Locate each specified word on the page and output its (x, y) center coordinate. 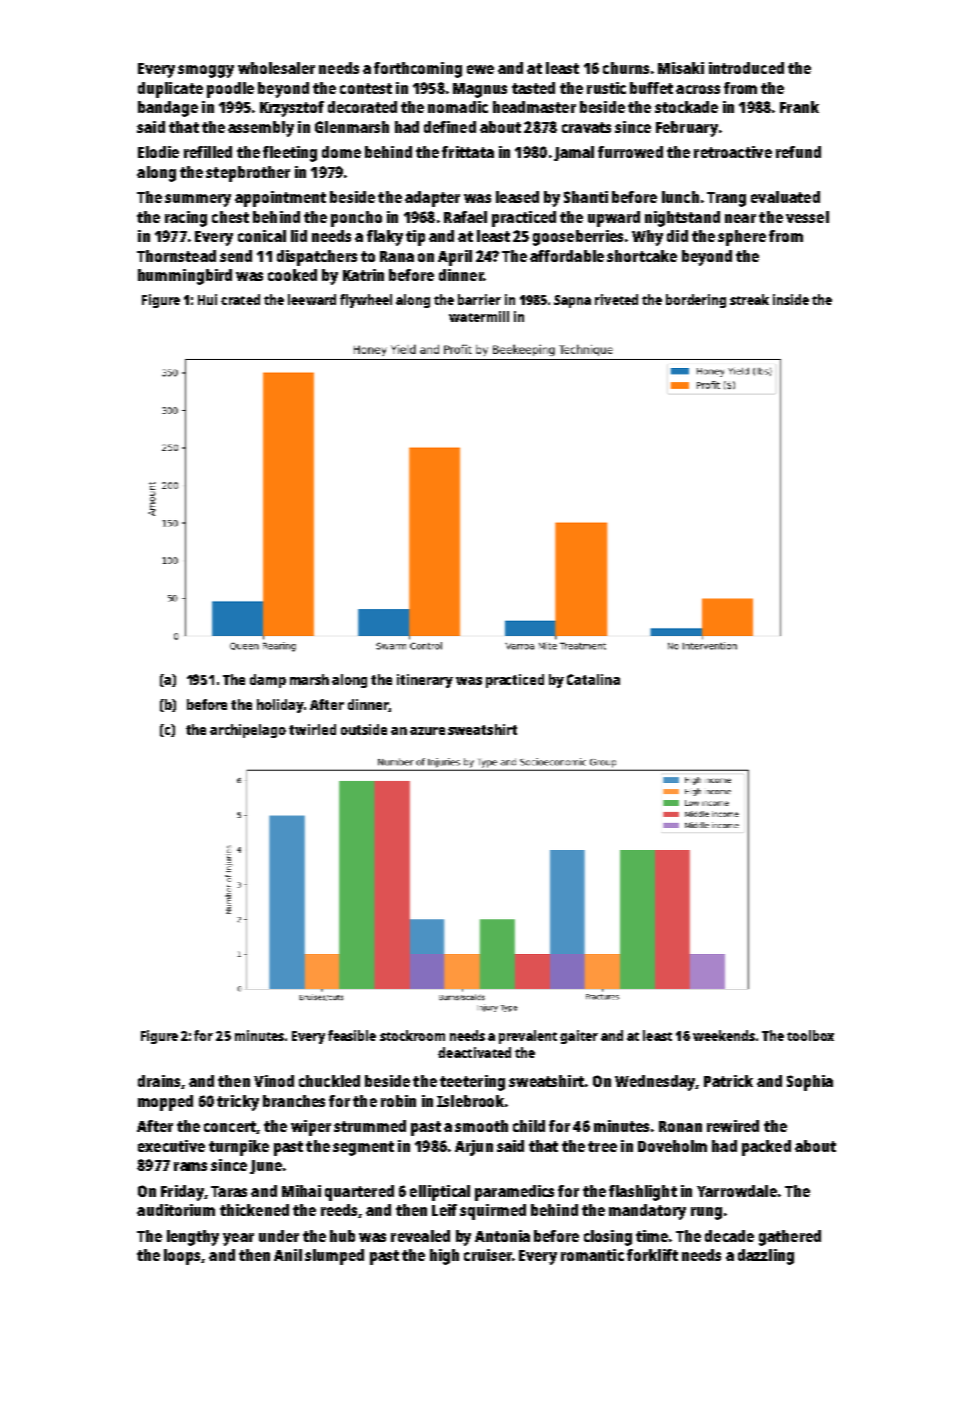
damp (268, 681)
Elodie (158, 152)
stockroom (412, 1035)
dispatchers (317, 258)
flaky (385, 238)
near (740, 218)
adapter (432, 199)
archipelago (248, 731)
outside (364, 729)
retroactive (733, 152)
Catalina (593, 679)
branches (294, 1101)
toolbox (810, 1035)
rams (190, 1166)
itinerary (425, 681)
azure (427, 731)
